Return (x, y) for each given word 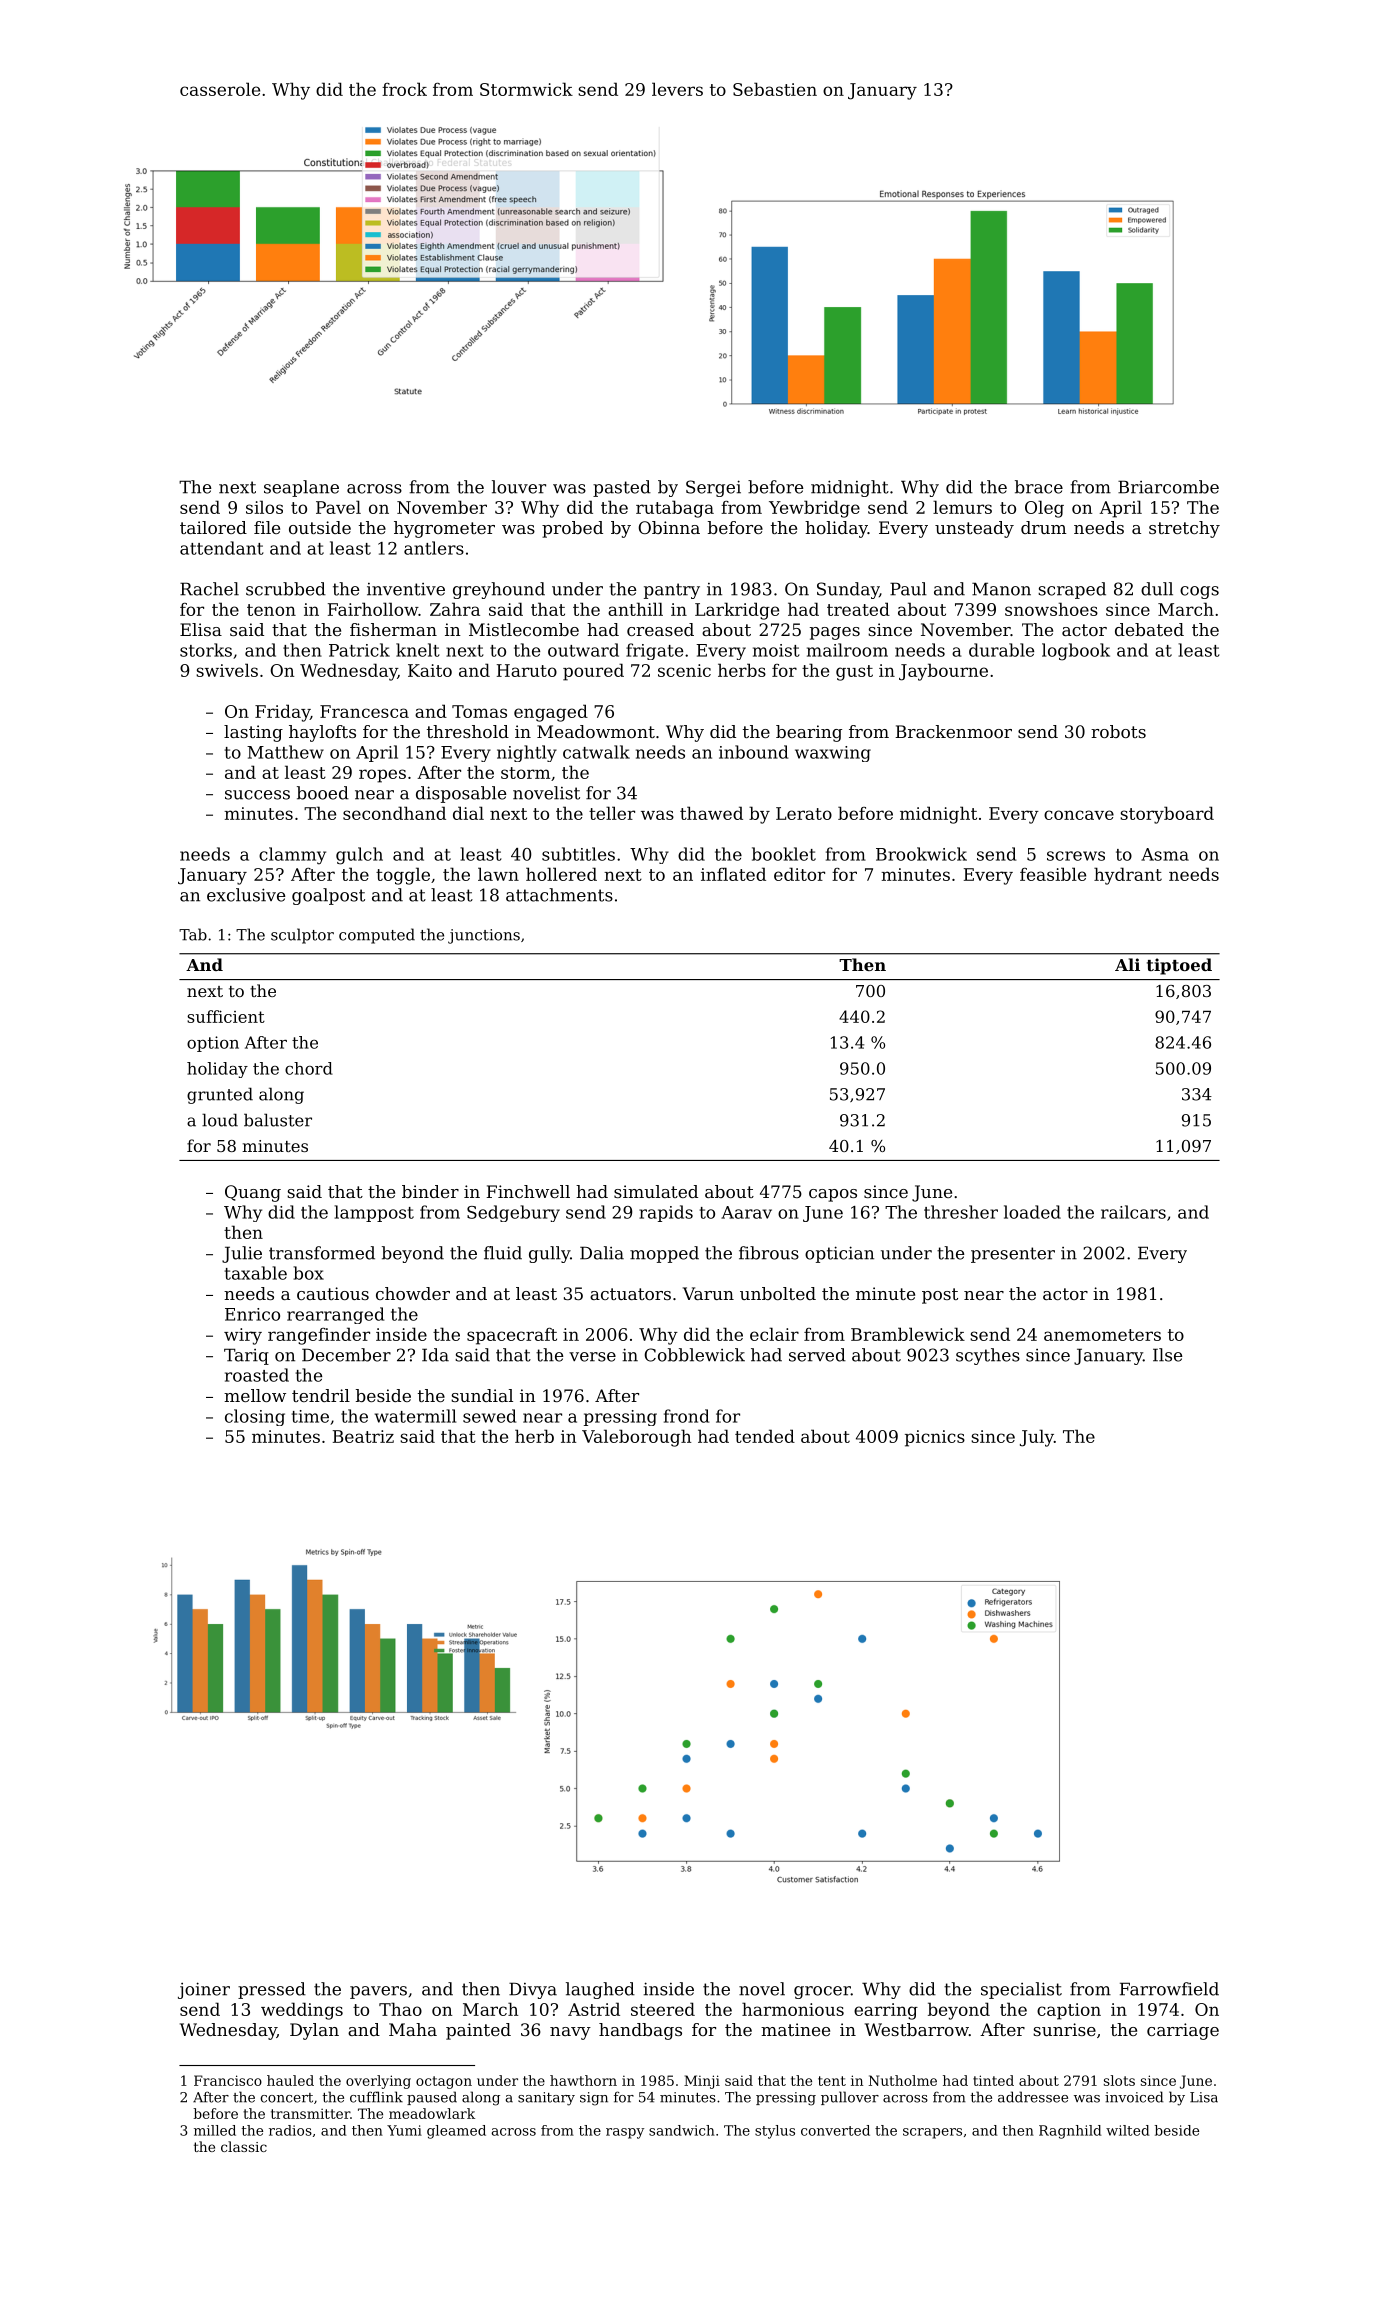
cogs (1199, 592)
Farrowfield (1169, 1989)
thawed (711, 813)
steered (663, 2009)
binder (430, 1191)
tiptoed (1179, 966)
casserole (220, 89)
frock (404, 89)
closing (255, 1417)
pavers (378, 1992)
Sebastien (775, 89)
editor (799, 874)
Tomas (479, 711)
